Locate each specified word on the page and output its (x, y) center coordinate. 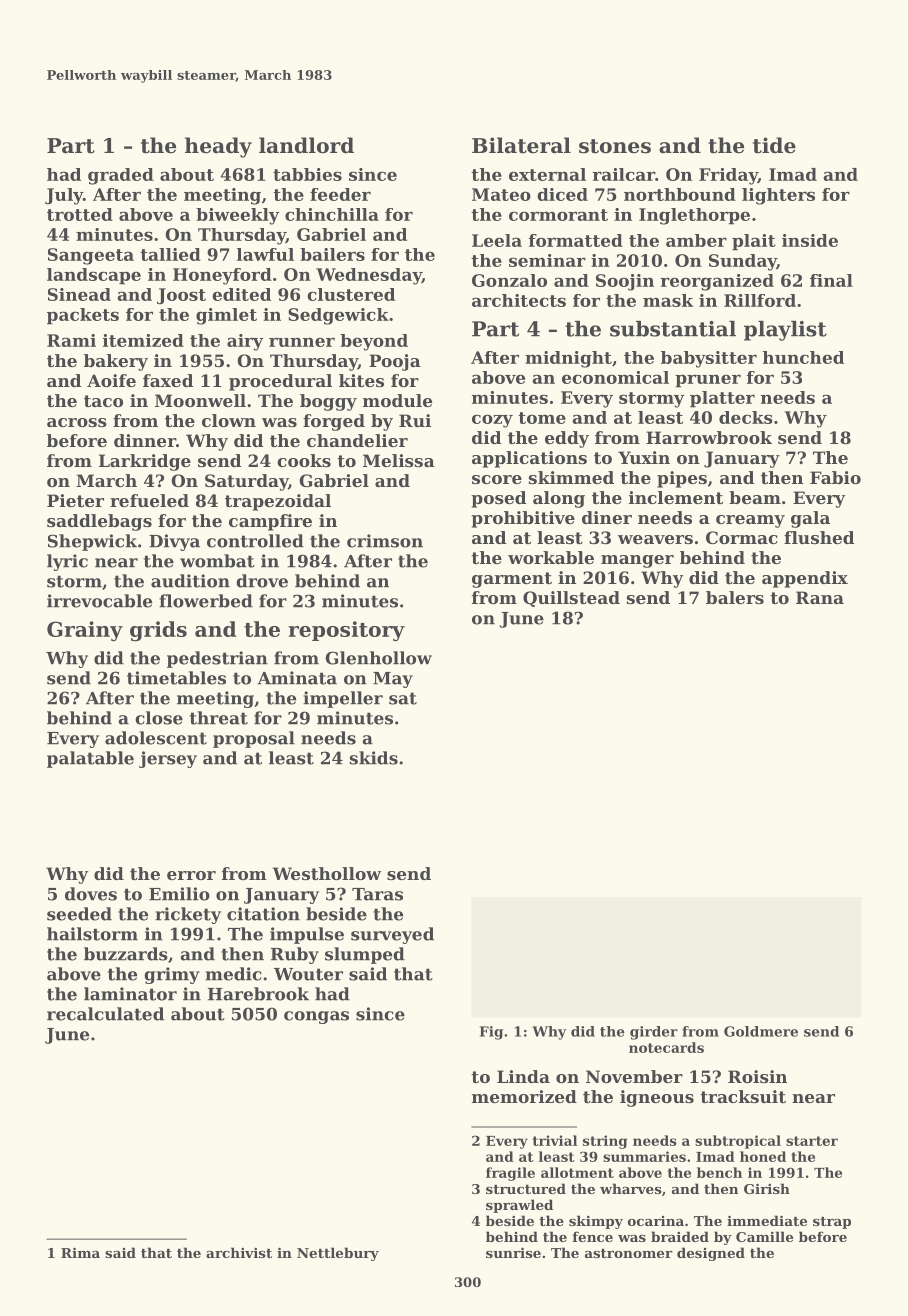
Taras (377, 894)
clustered (351, 294)
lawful (265, 254)
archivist (239, 1252)
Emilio (179, 894)
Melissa (399, 460)
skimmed (571, 477)
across (77, 422)
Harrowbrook (709, 437)
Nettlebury (338, 1254)
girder (654, 1033)
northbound (680, 194)
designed (711, 1254)
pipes (682, 479)
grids (158, 631)
